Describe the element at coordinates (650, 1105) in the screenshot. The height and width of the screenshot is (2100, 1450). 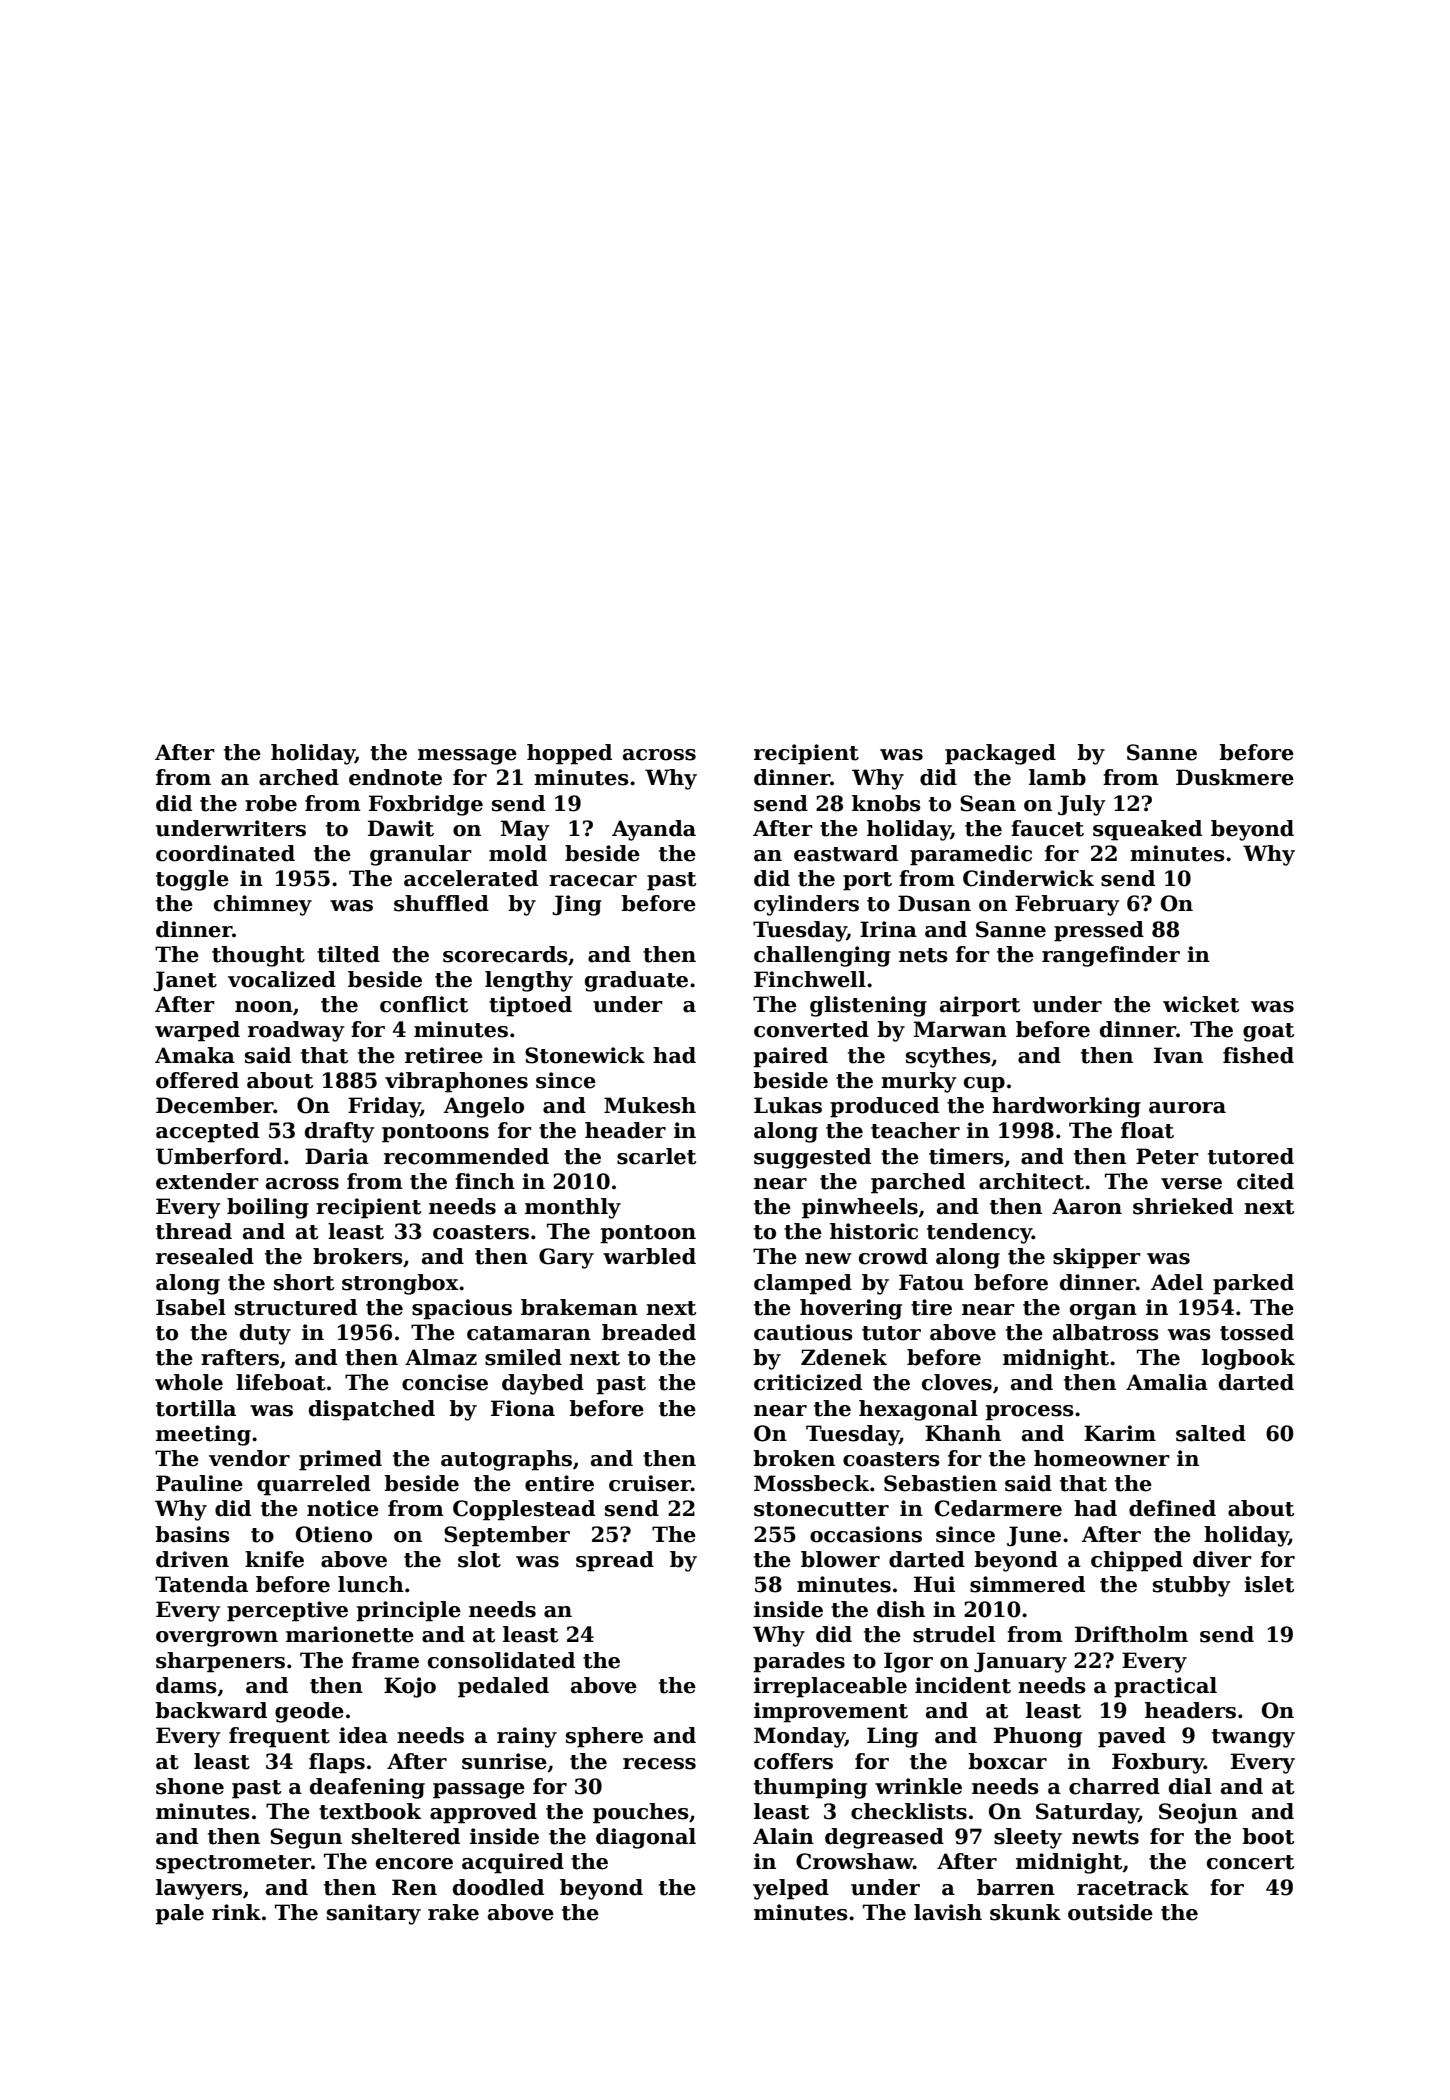
I see `Mukesh` at that location.
